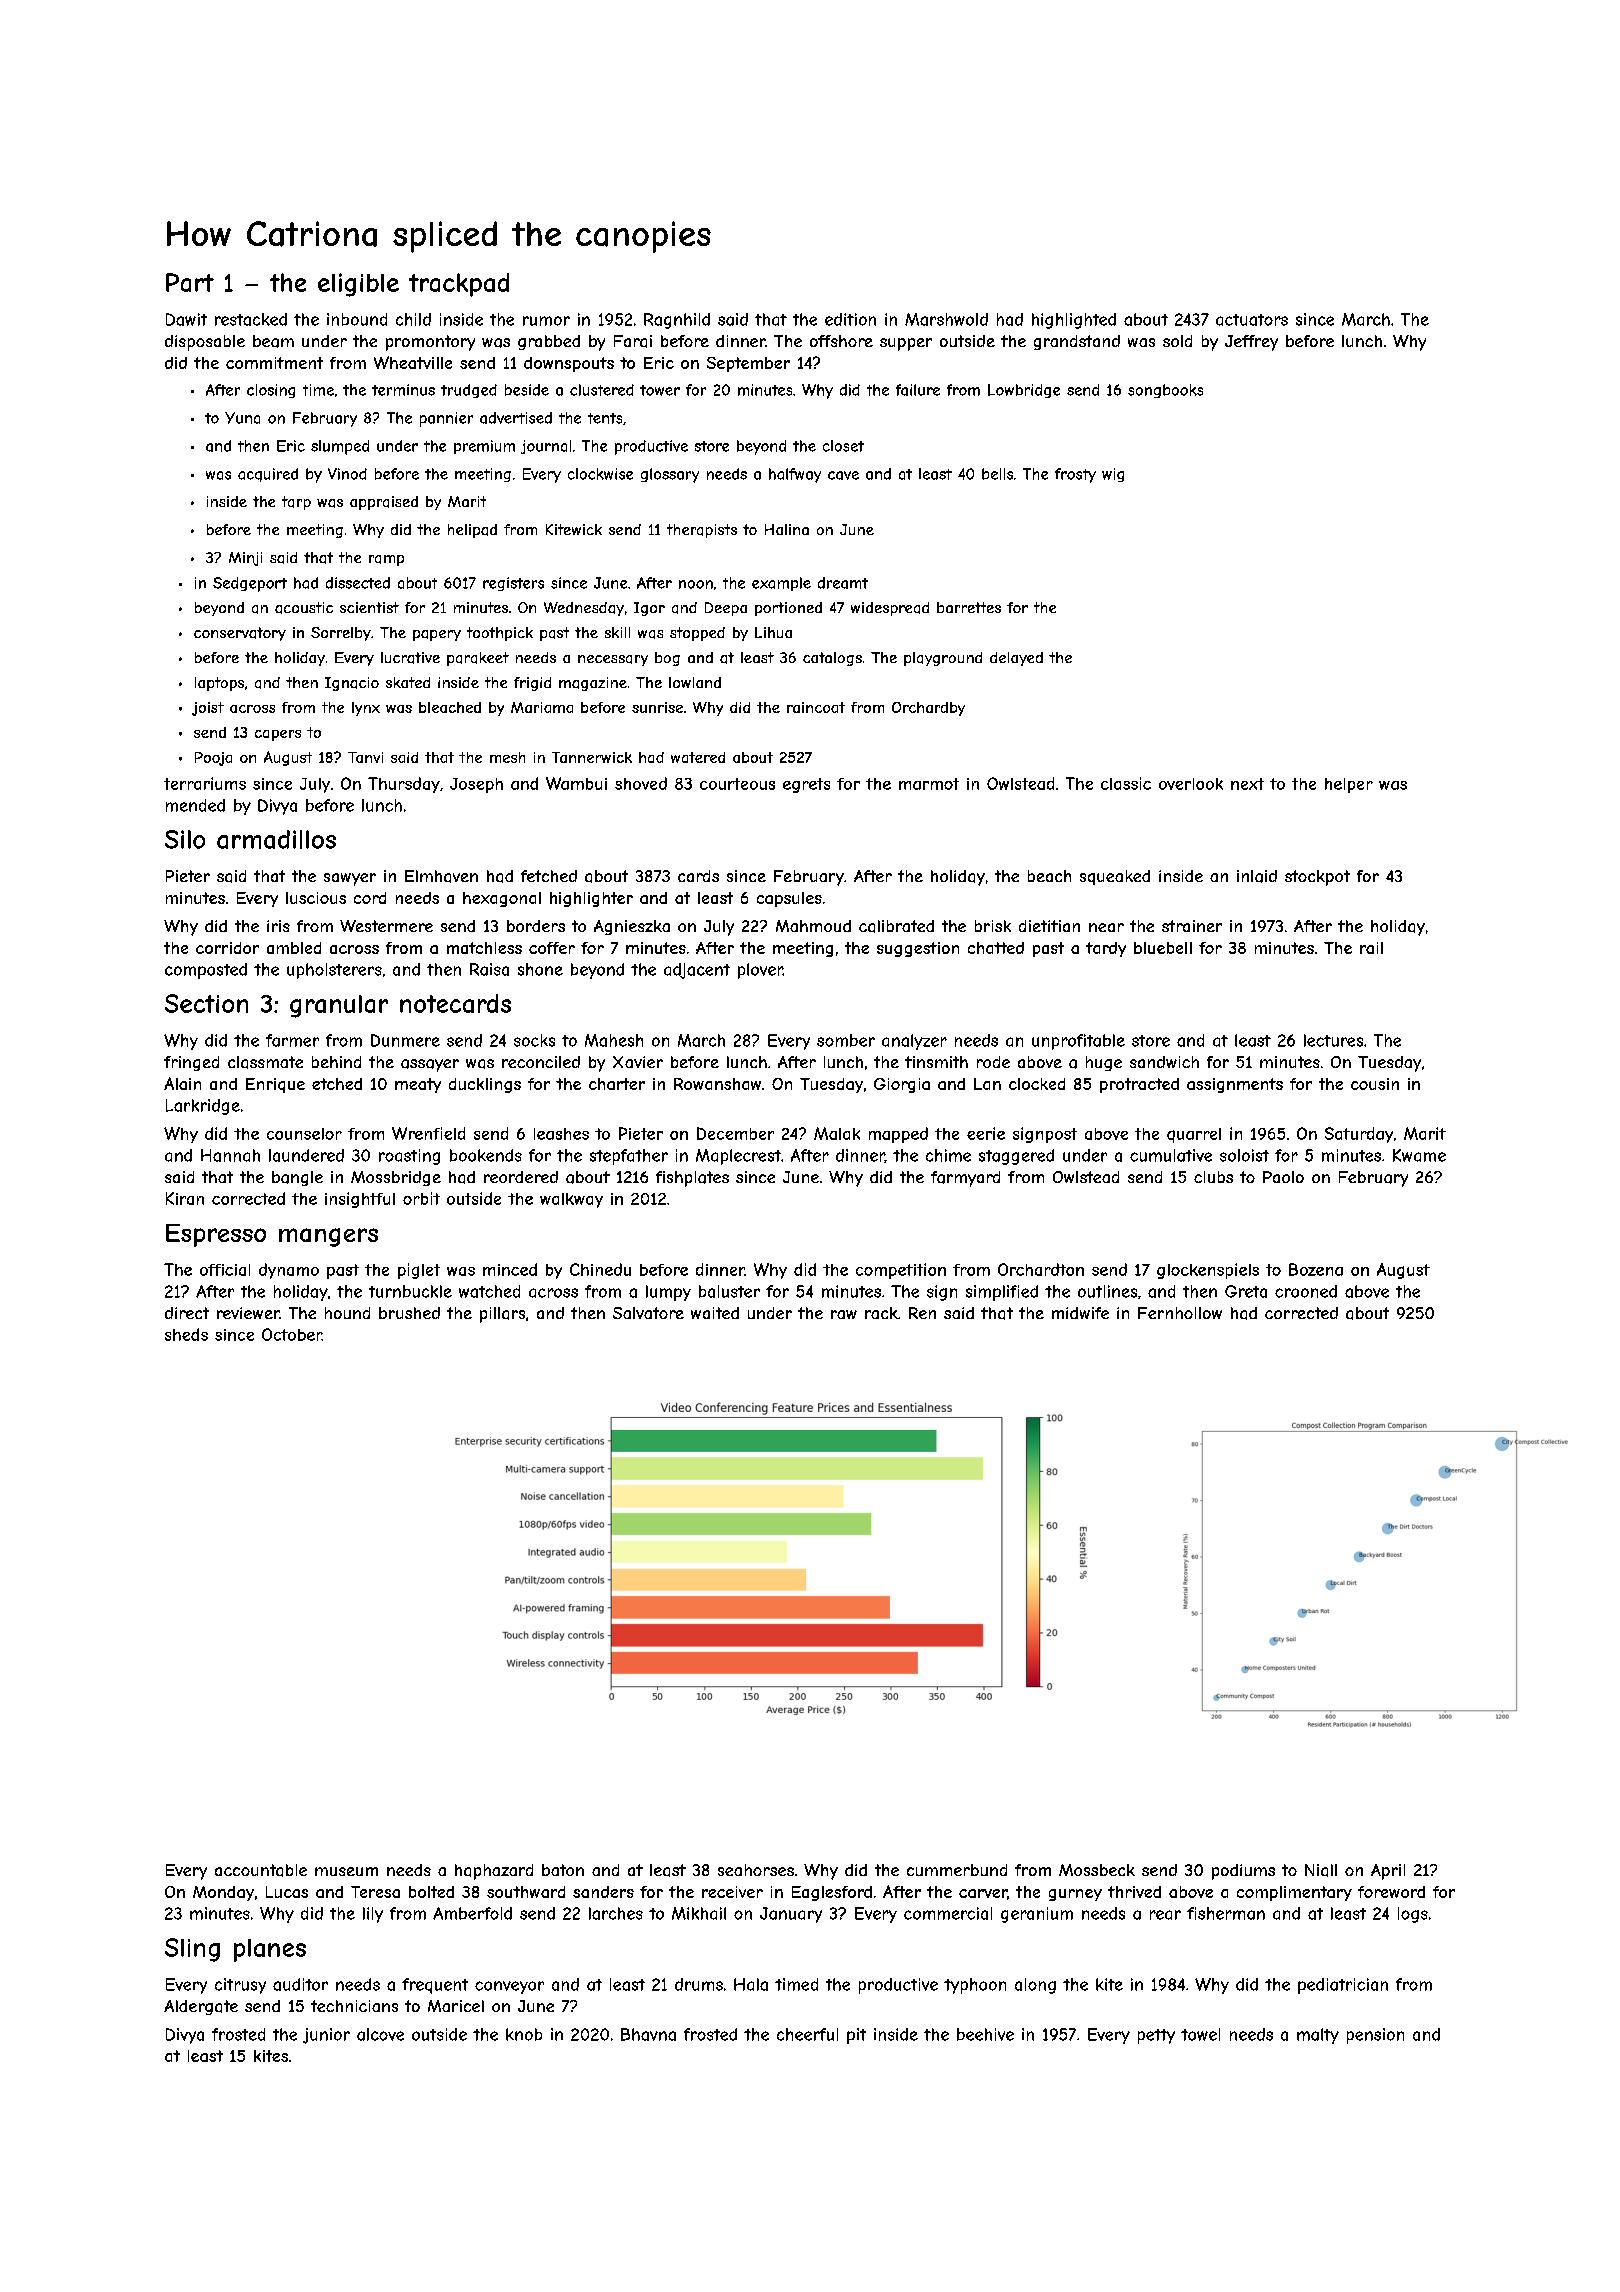  What do you see at coordinates (890, 609) in the page?
I see `widespread` at bounding box center [890, 609].
